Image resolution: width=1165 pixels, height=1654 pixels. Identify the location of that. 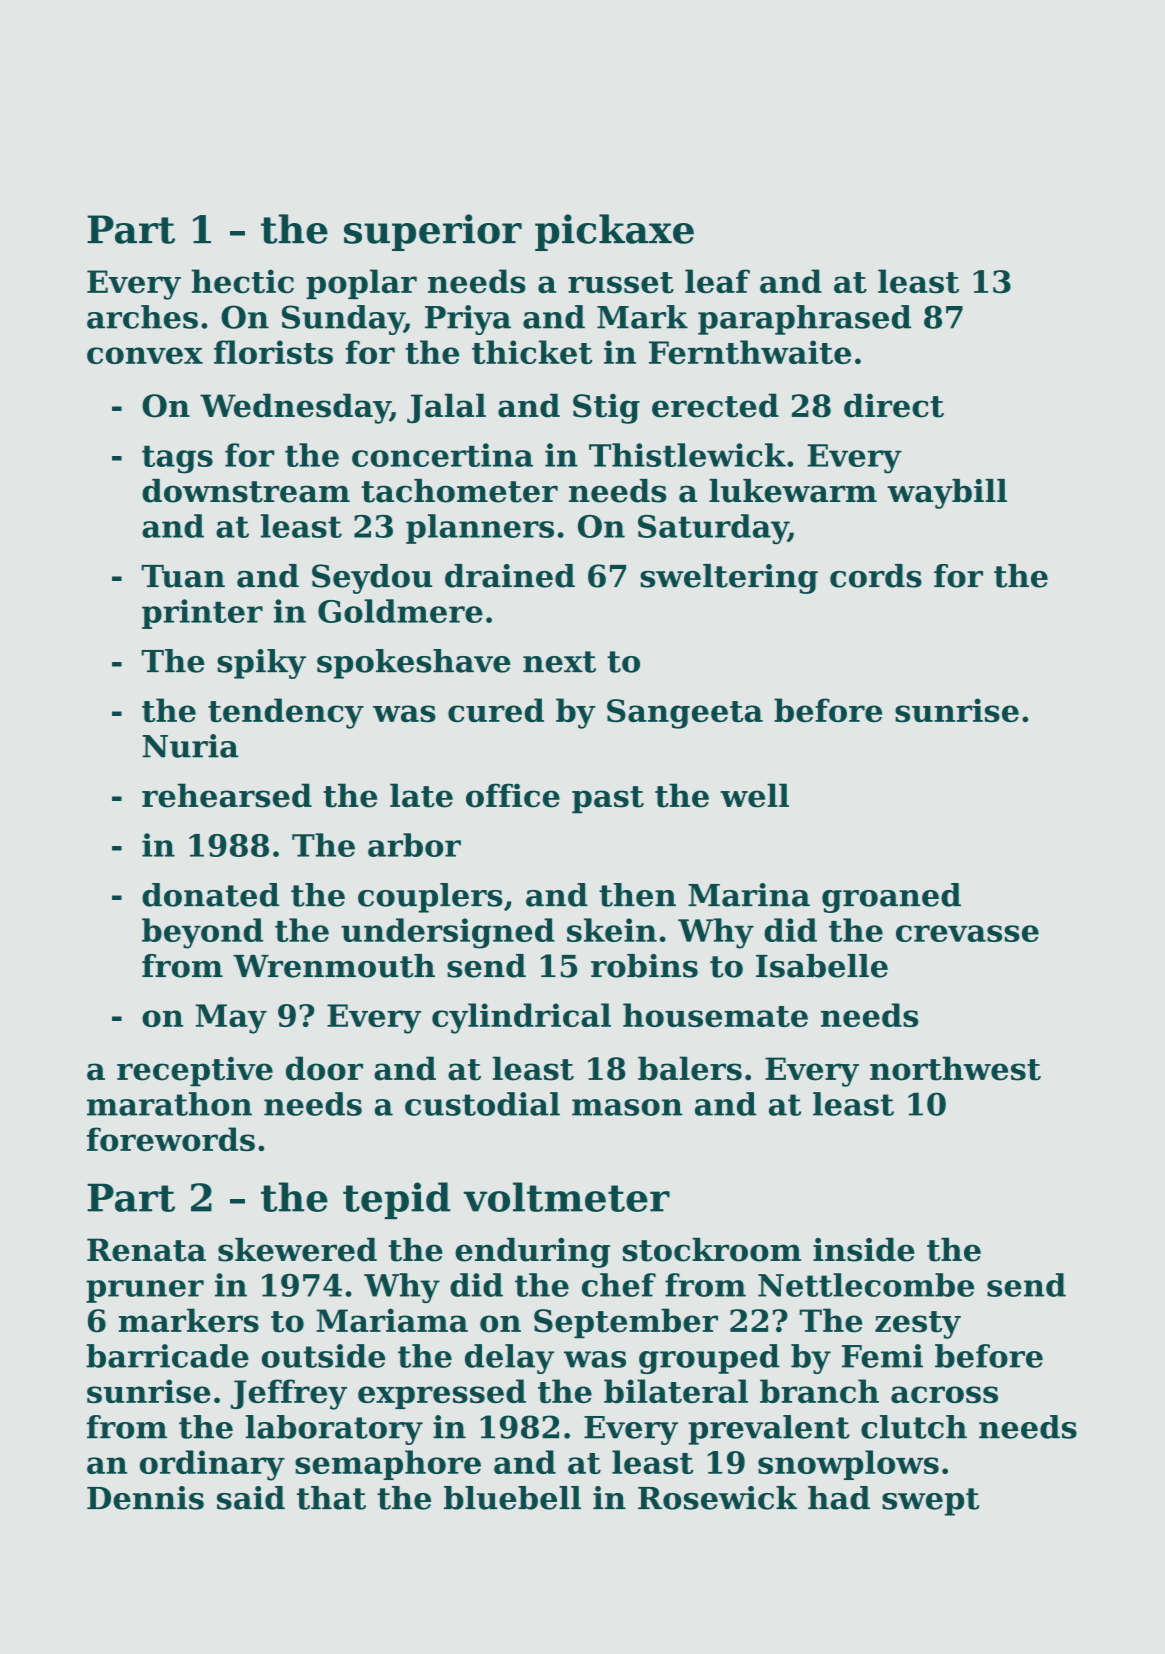
(331, 1498).
